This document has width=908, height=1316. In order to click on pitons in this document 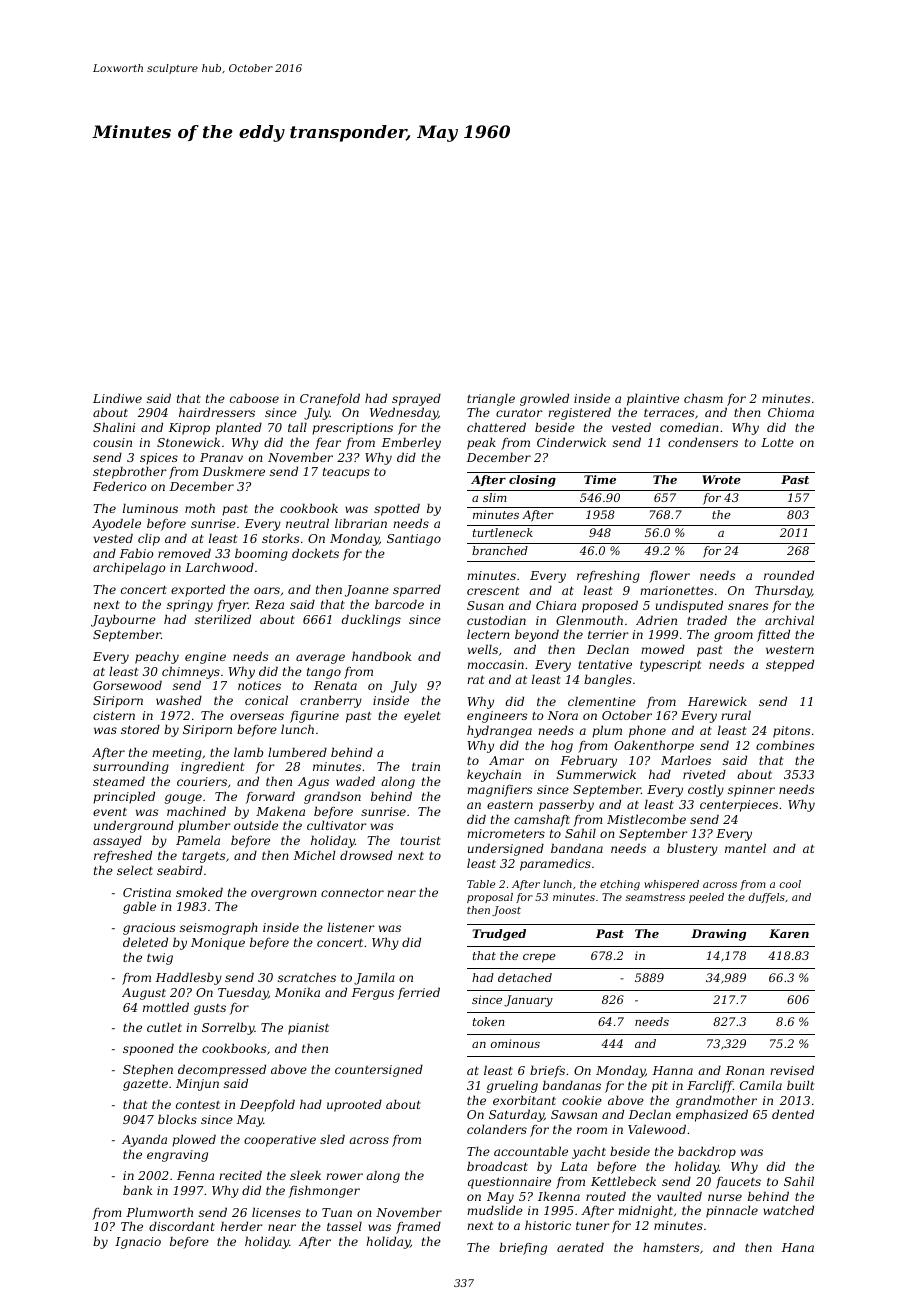, I will do `click(791, 732)`.
